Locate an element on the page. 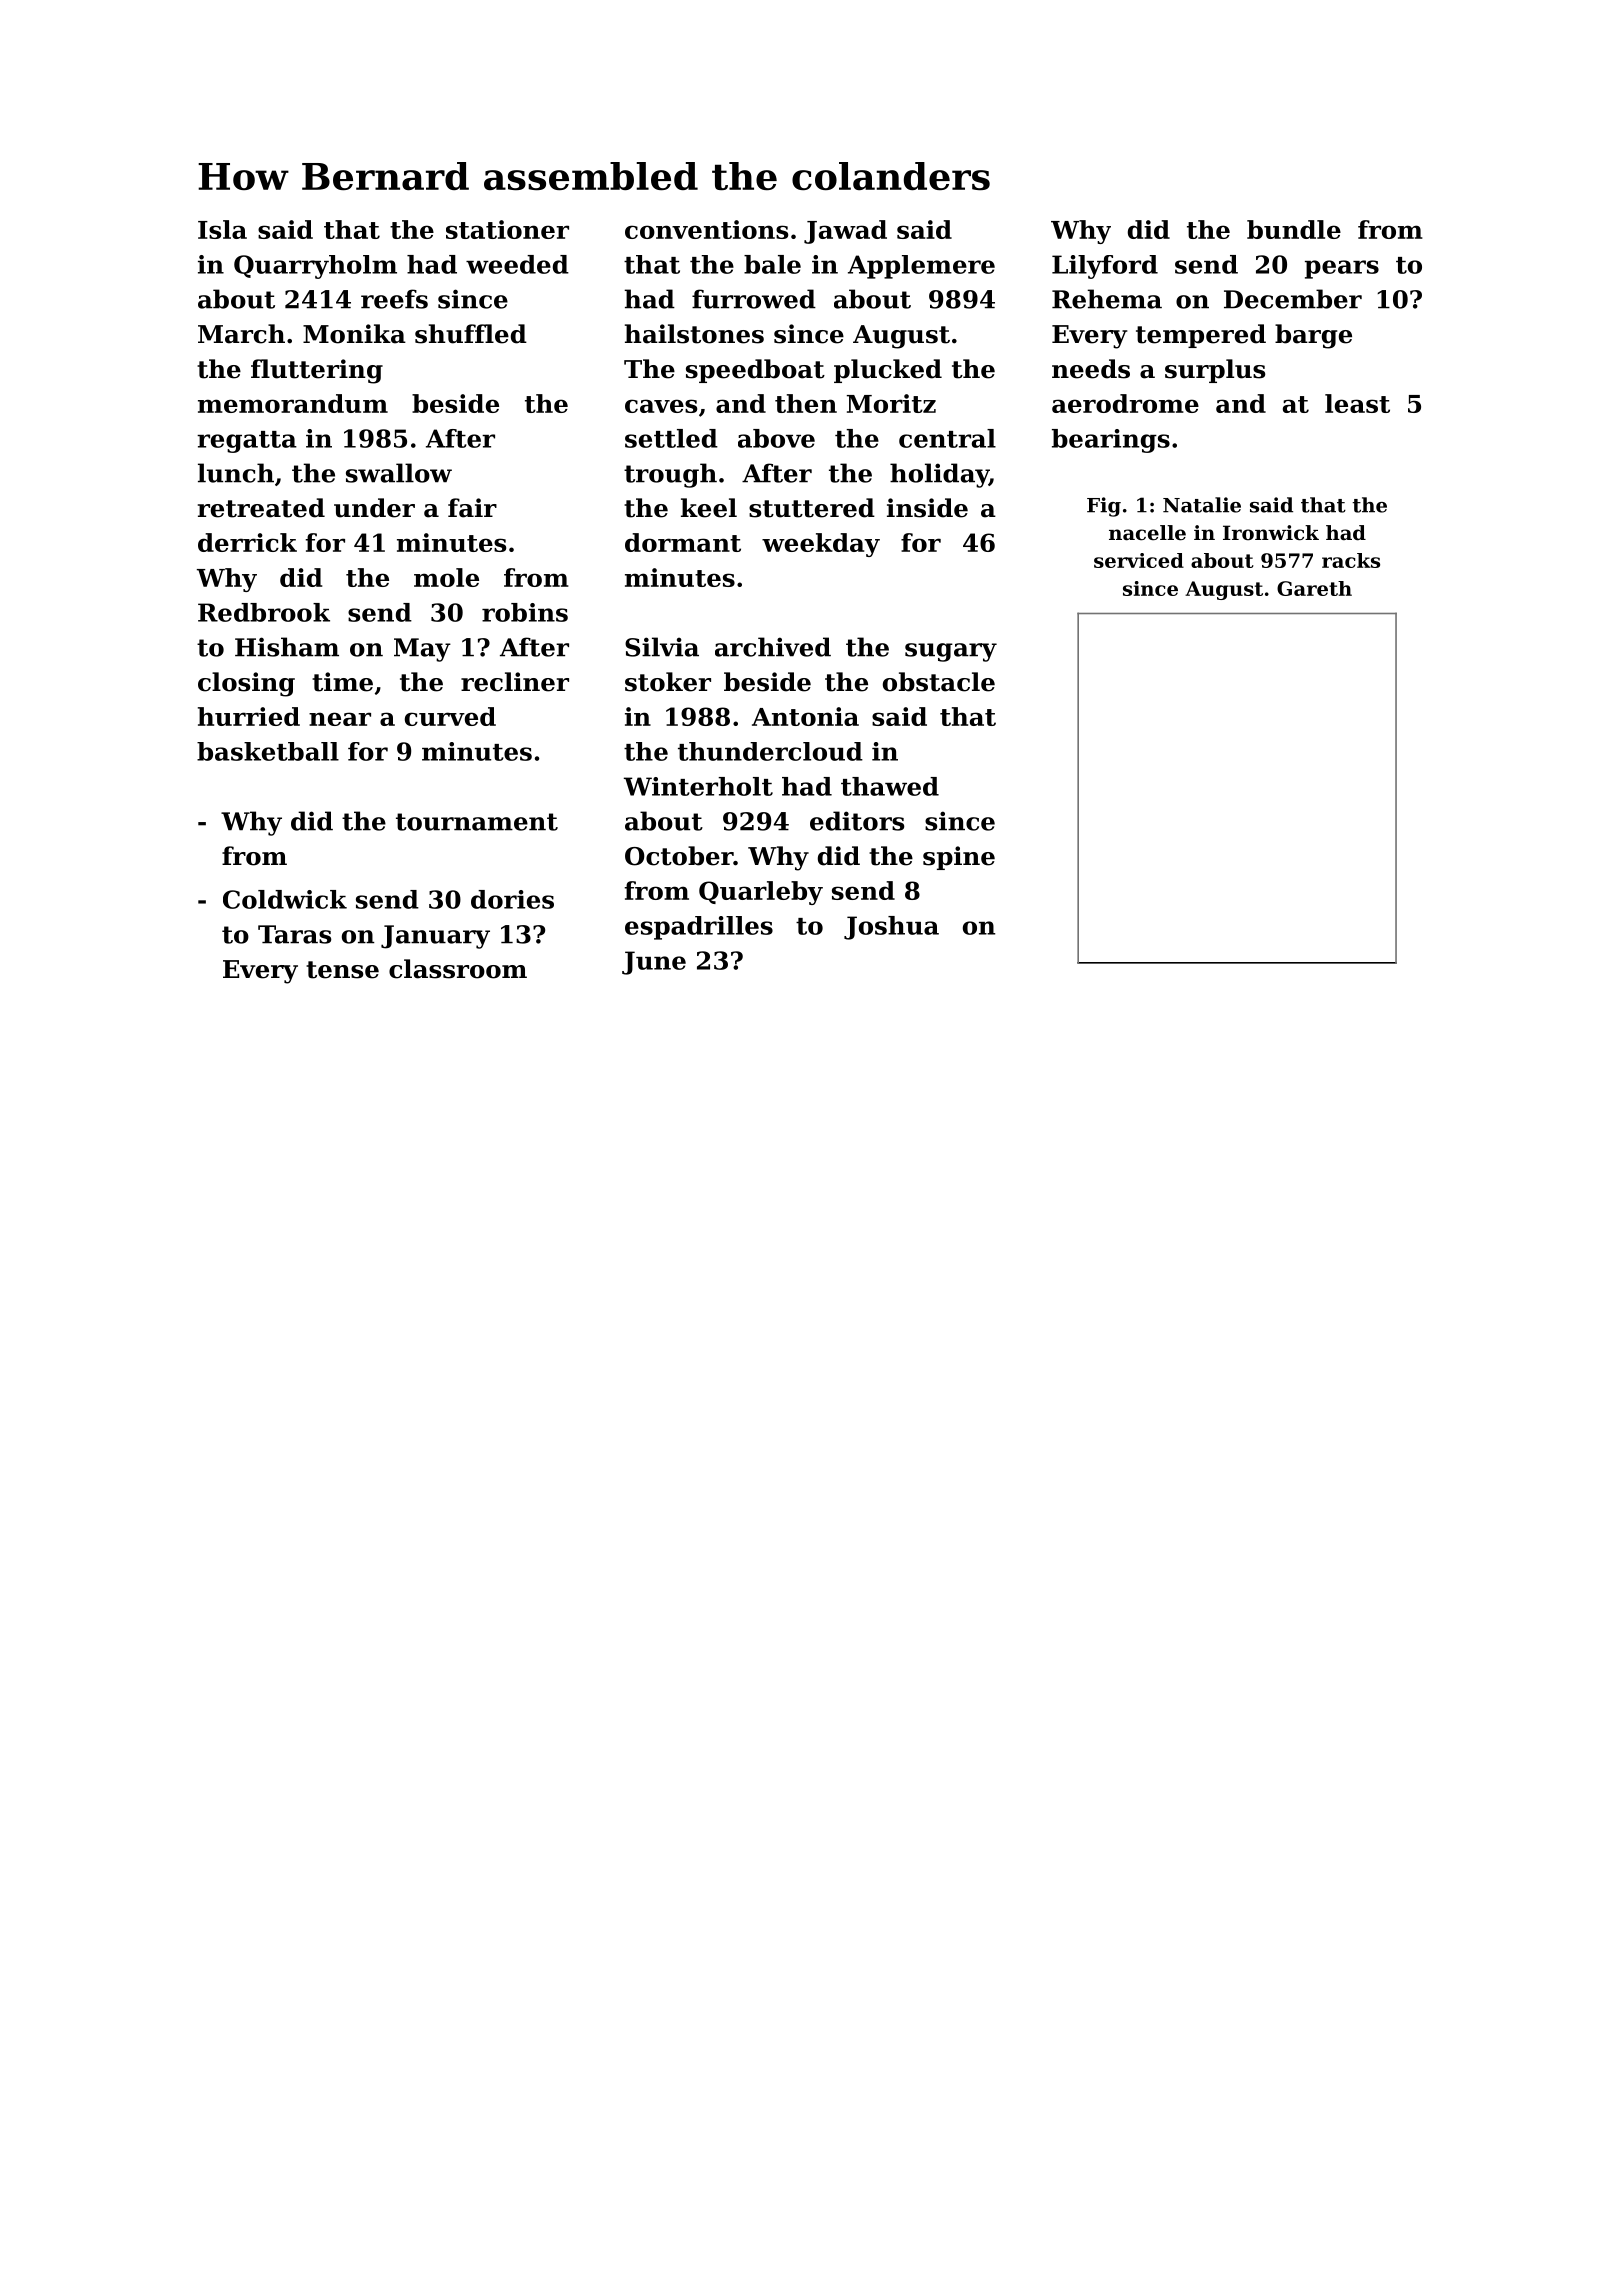 This page has height=2292, width=1620. spine is located at coordinates (959, 858).
